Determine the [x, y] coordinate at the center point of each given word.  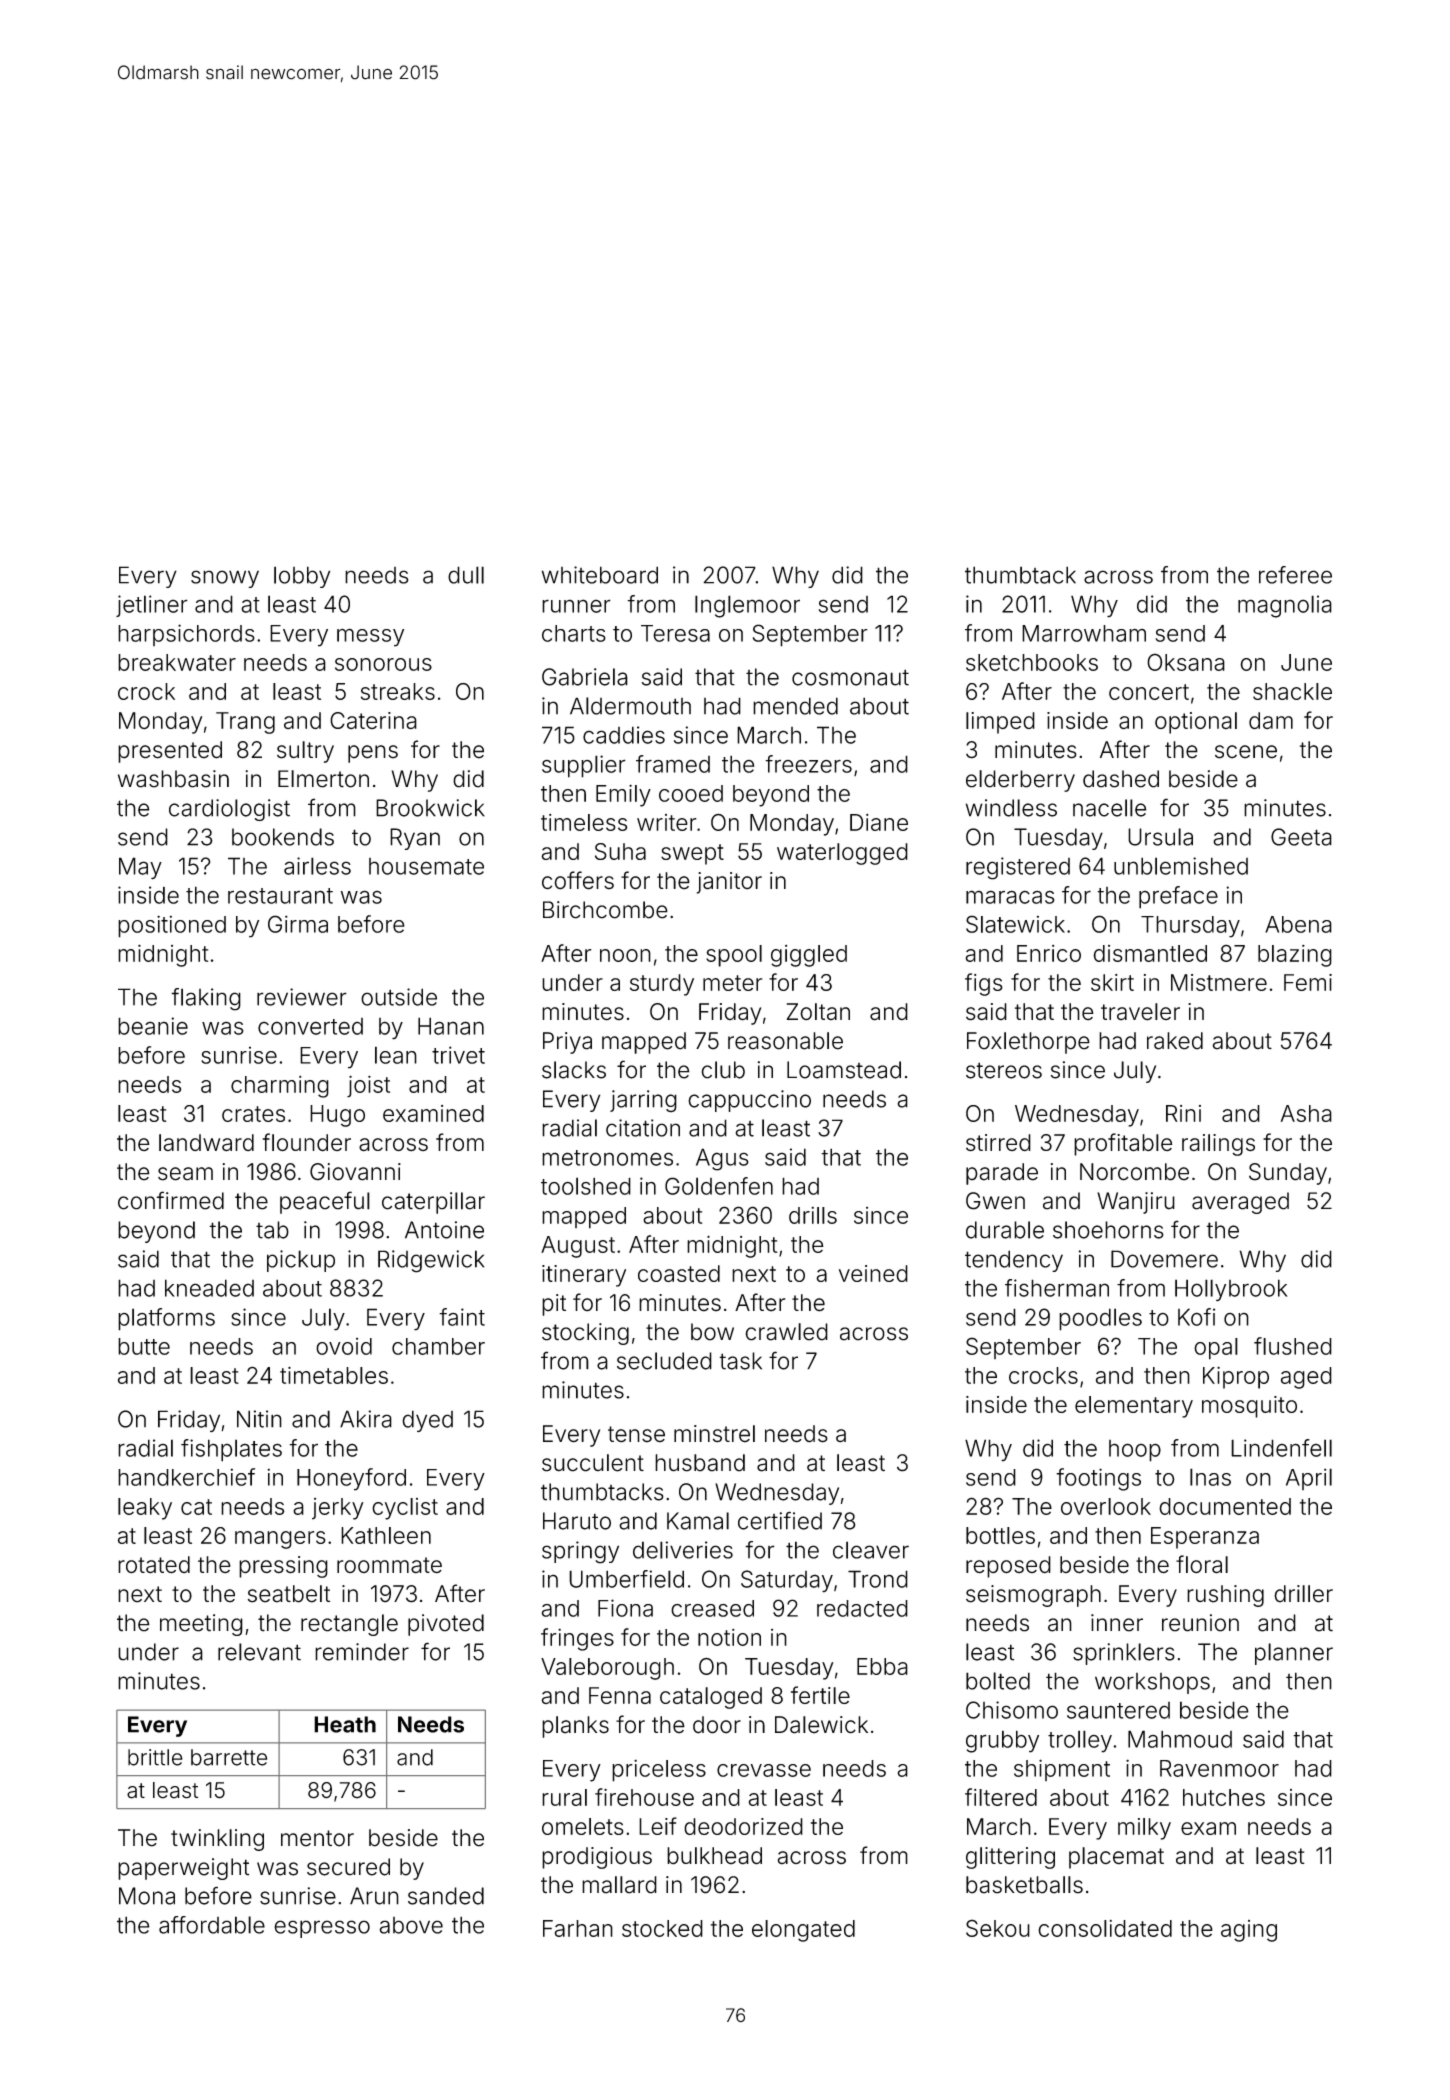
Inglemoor [747, 606]
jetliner [152, 606]
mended [795, 706]
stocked [662, 1928]
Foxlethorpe [1028, 1043]
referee [1295, 575]
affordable [212, 1925]
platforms [166, 1319]
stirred [998, 1143]
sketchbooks [1032, 662]
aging [1249, 1931]
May [140, 868]
